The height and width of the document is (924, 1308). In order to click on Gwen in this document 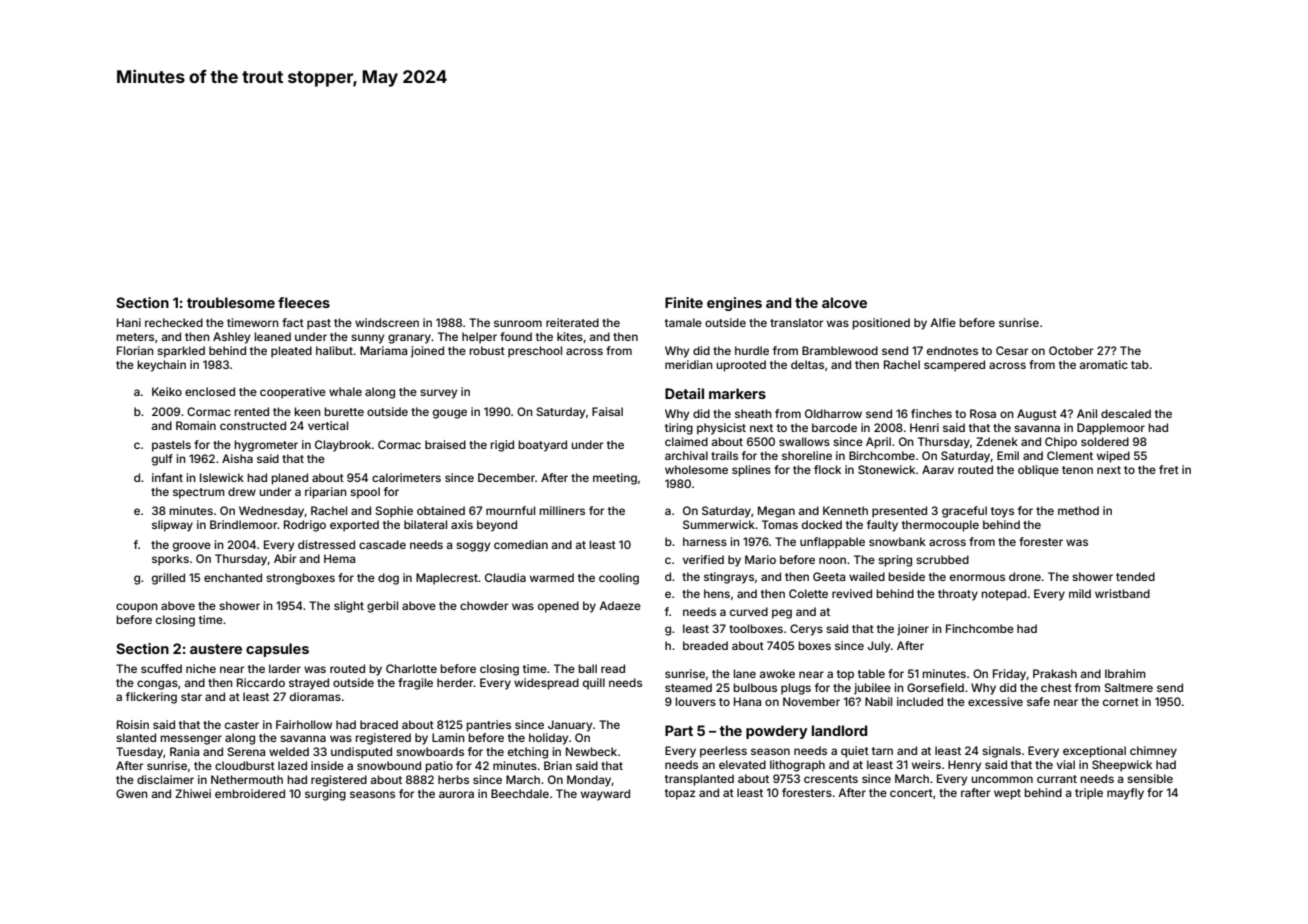, I will do `click(132, 793)`.
